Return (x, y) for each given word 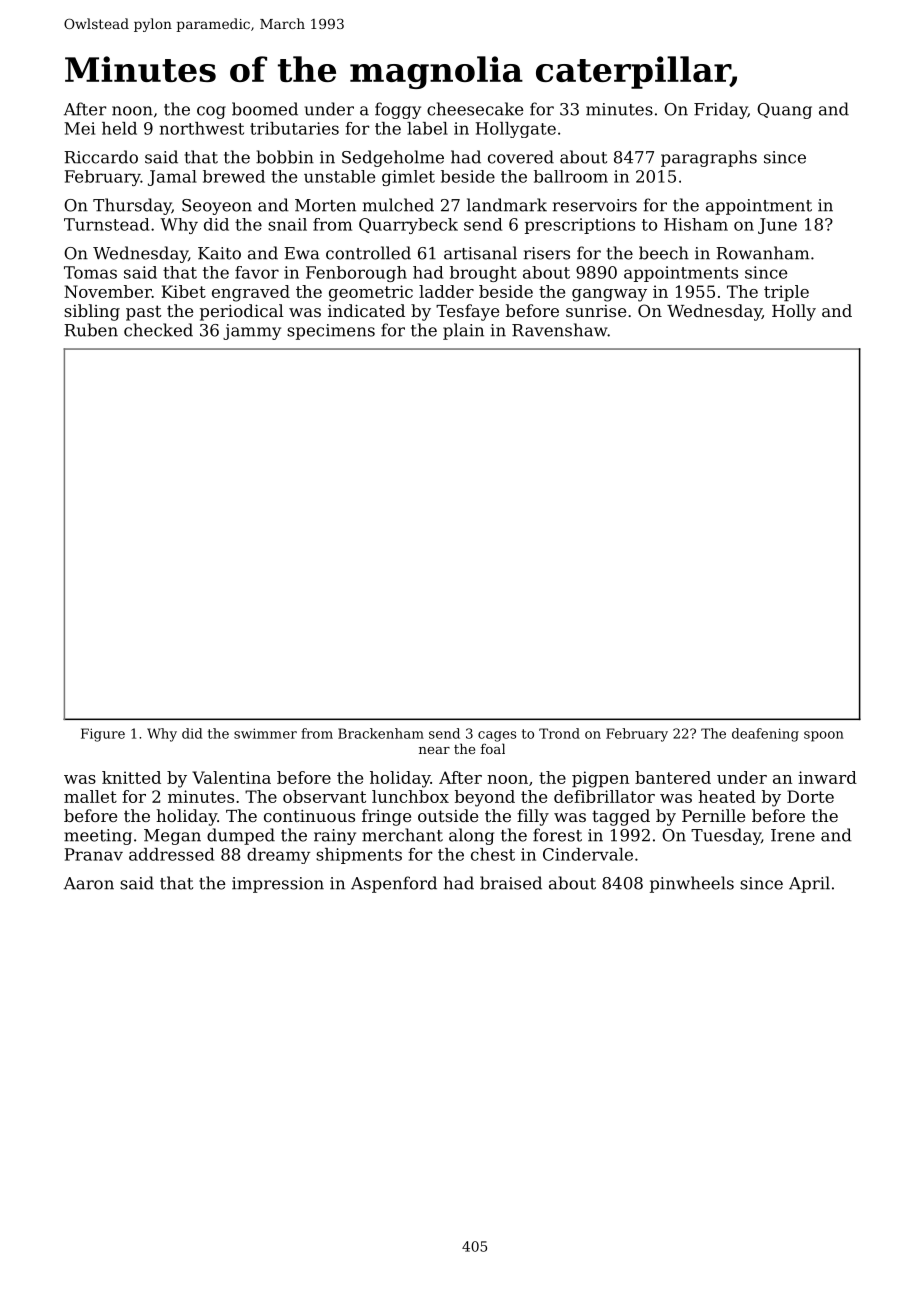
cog (211, 112)
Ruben (91, 330)
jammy (252, 332)
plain (463, 331)
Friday (721, 110)
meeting (98, 837)
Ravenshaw (560, 330)
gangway (609, 295)
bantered (673, 777)
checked (158, 330)
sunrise (596, 311)
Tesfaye (467, 312)
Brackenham (381, 733)
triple (786, 293)
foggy (398, 110)
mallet (90, 796)
